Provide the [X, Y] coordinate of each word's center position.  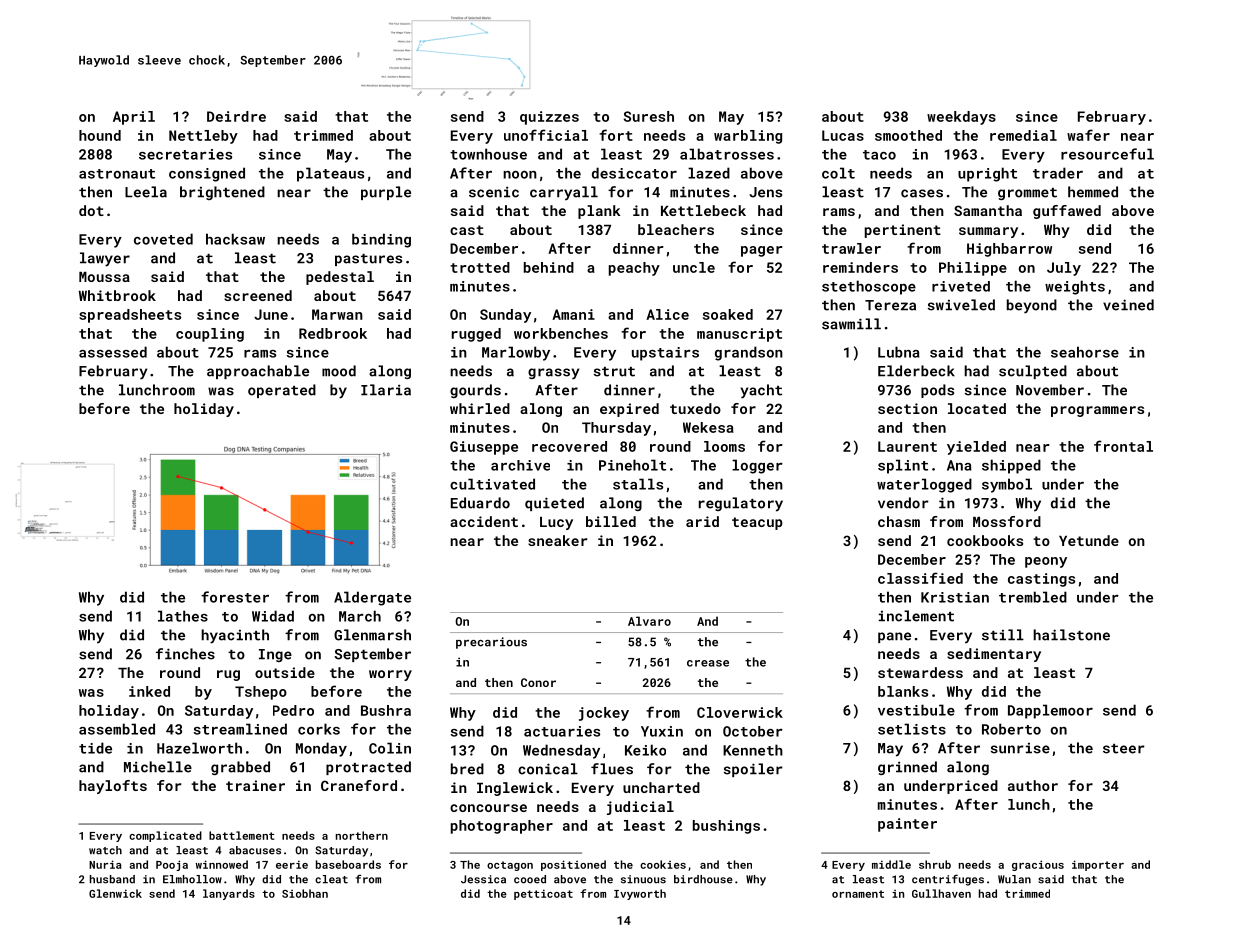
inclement [916, 616]
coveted [163, 239]
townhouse [488, 154]
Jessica [483, 879]
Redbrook [333, 333]
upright [987, 174]
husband [112, 879]
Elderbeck [916, 371]
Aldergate [372, 598]
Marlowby [516, 353]
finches [185, 654]
